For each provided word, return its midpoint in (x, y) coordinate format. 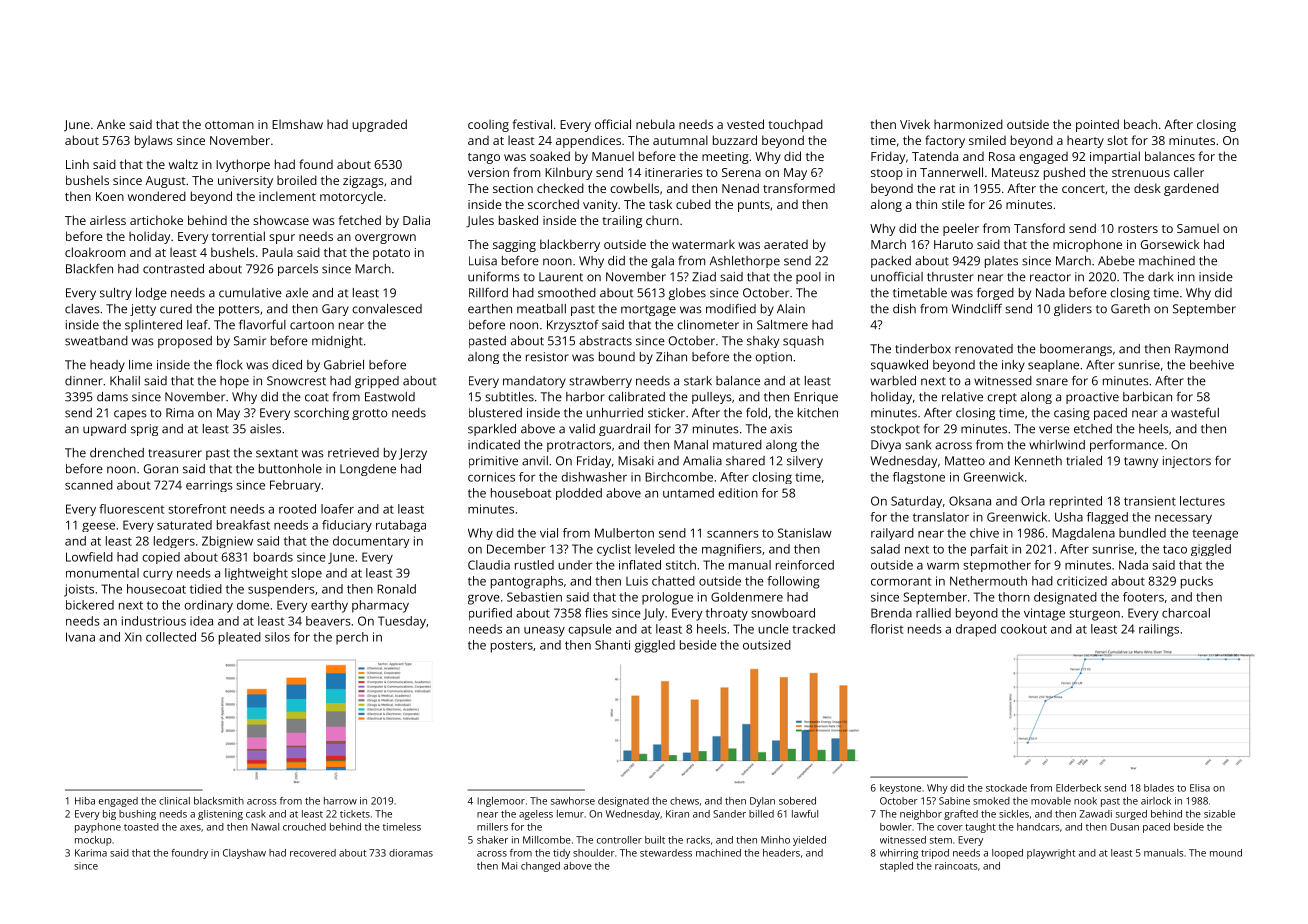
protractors (579, 446)
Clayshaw (244, 854)
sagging (514, 246)
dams (112, 397)
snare (1052, 382)
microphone (1087, 245)
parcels (298, 270)
